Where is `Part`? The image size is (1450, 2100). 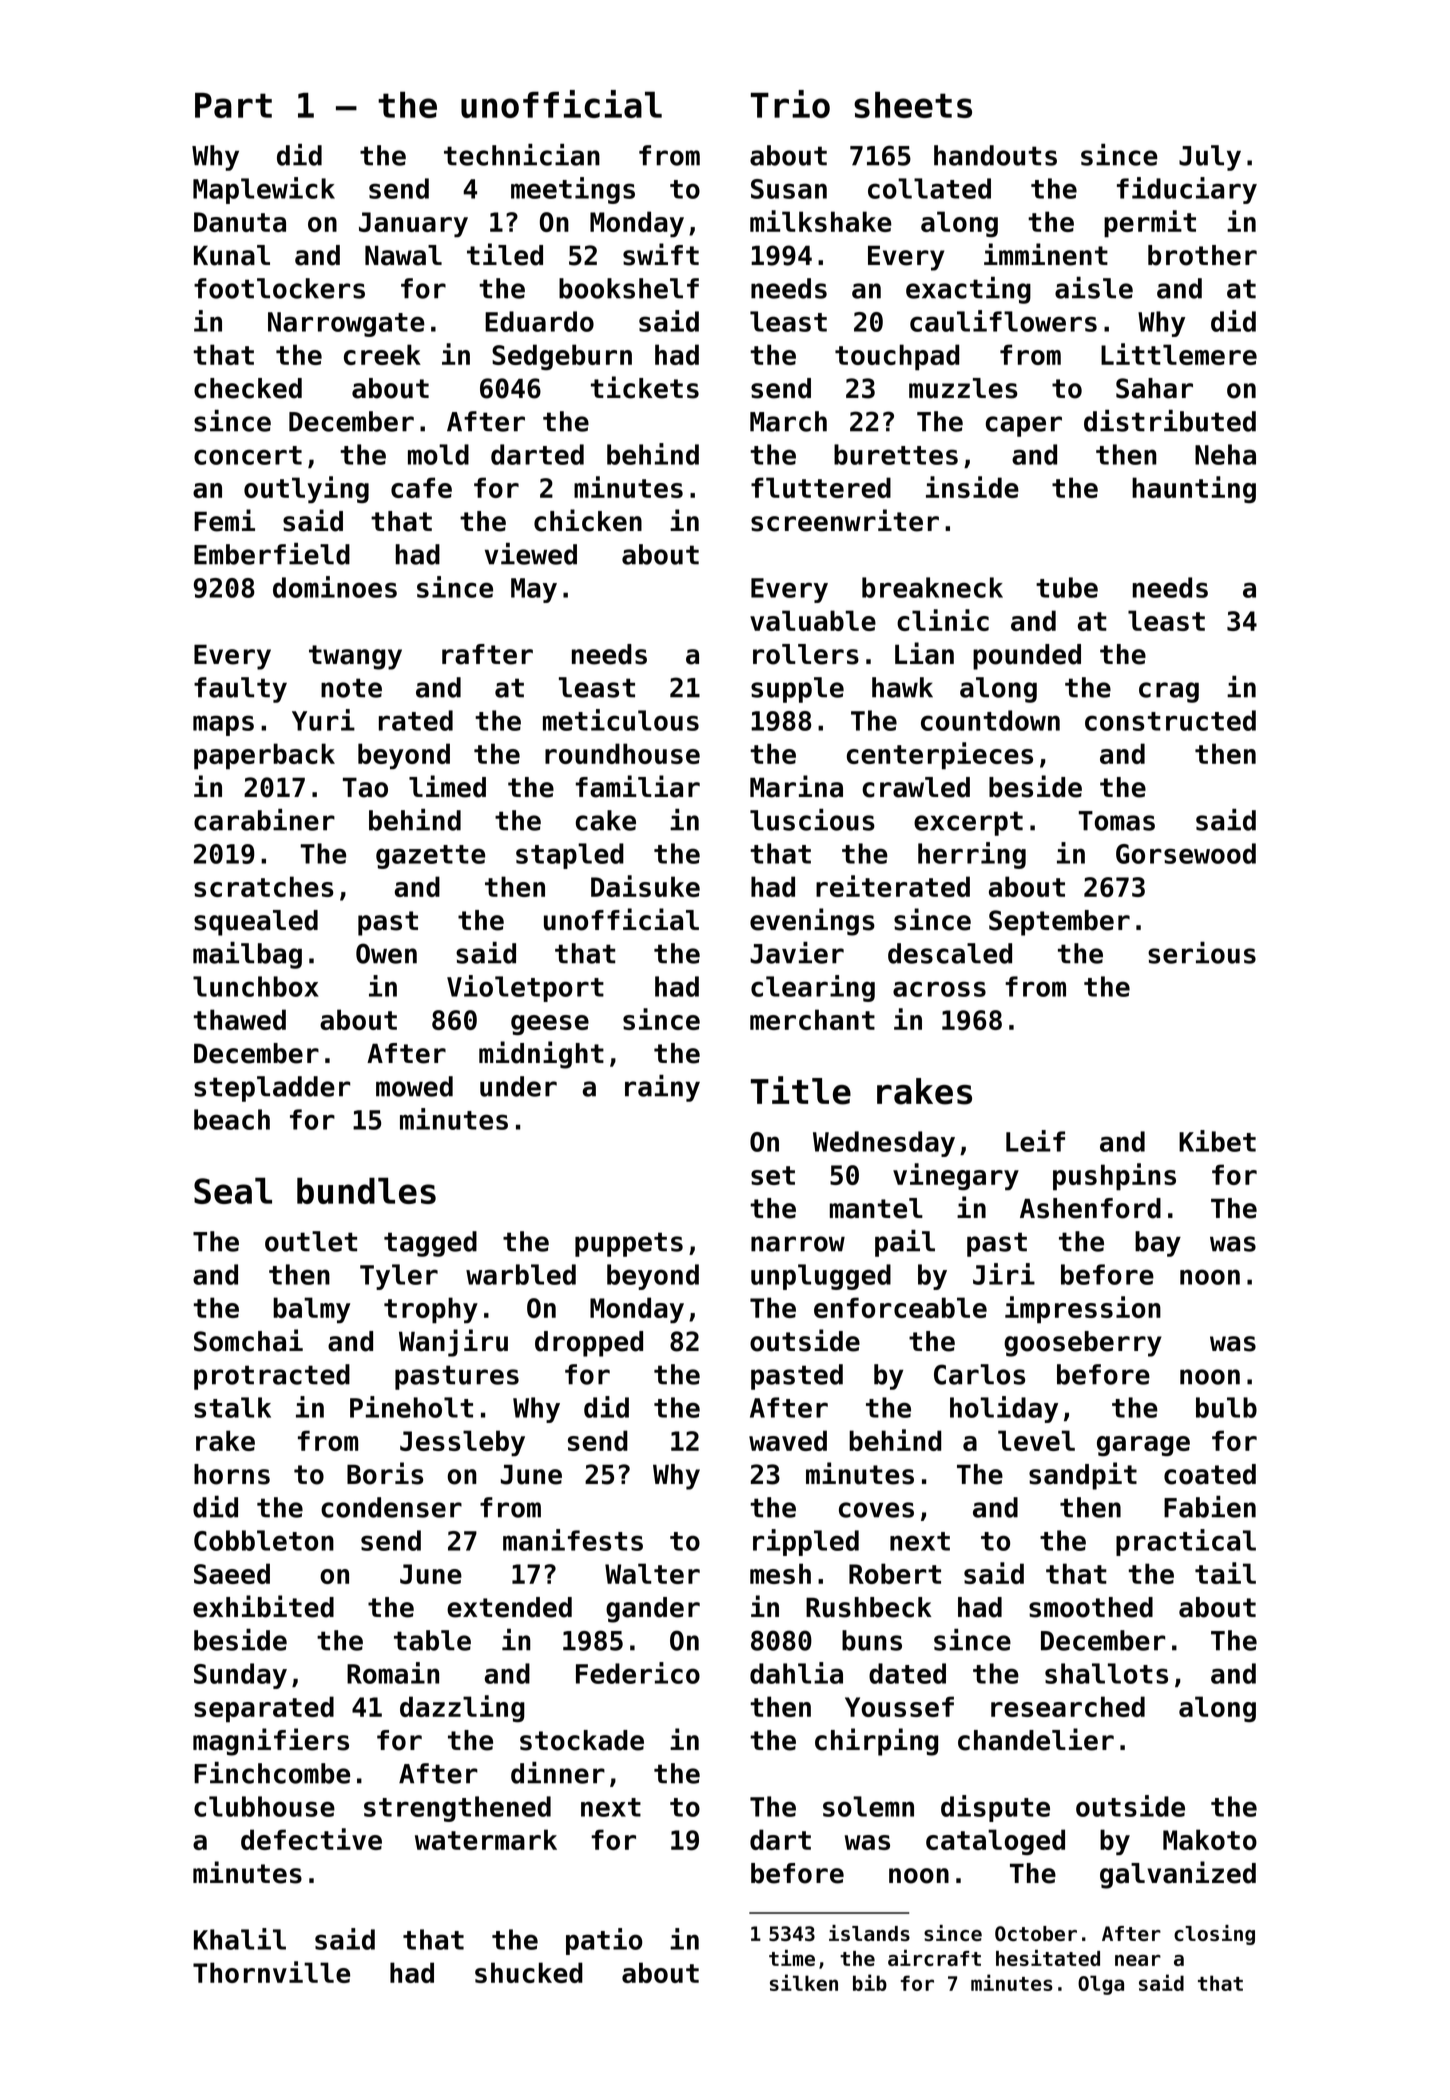
Part is located at coordinates (233, 105).
